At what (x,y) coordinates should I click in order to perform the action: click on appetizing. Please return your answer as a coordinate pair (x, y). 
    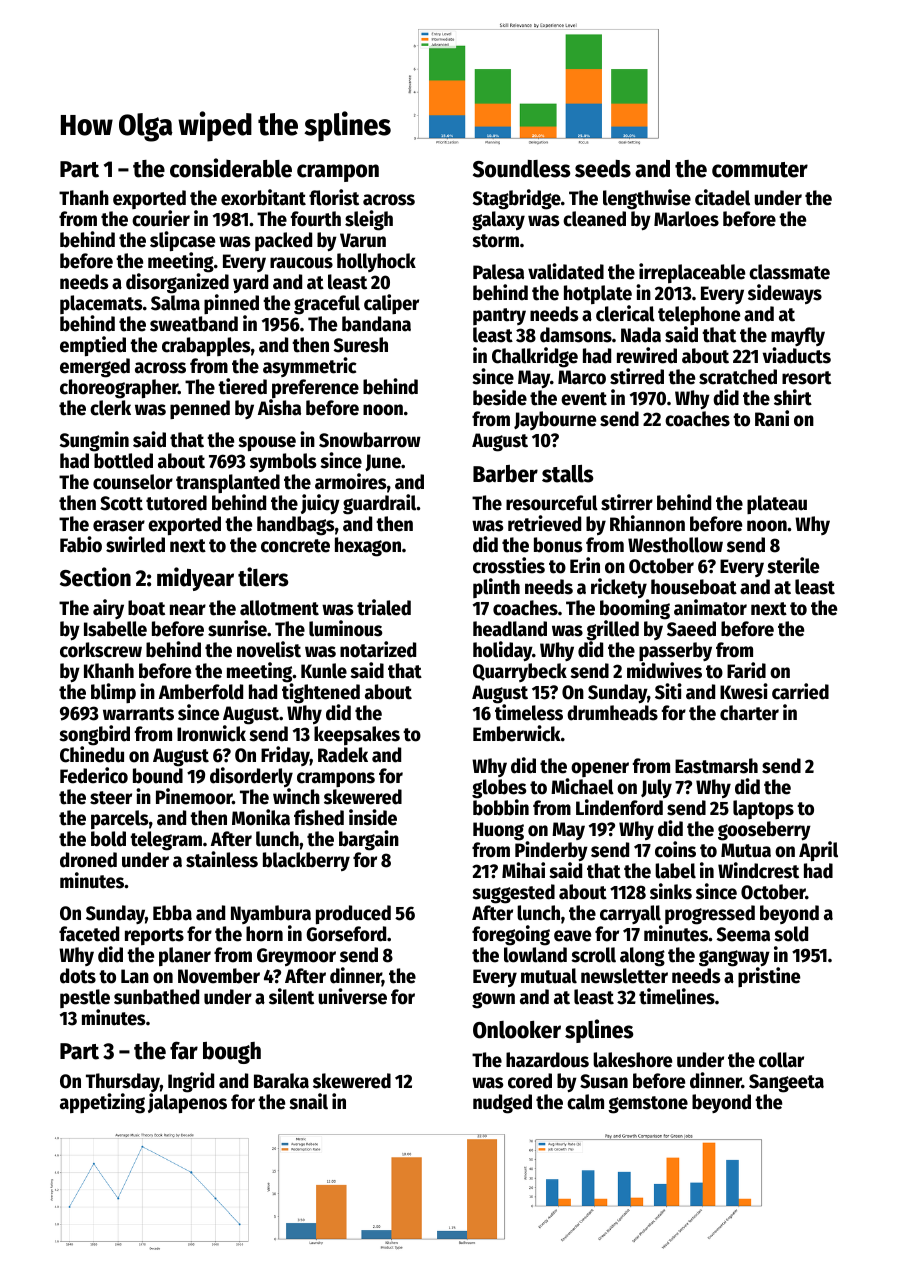
    Looking at the image, I should click on (102, 1103).
